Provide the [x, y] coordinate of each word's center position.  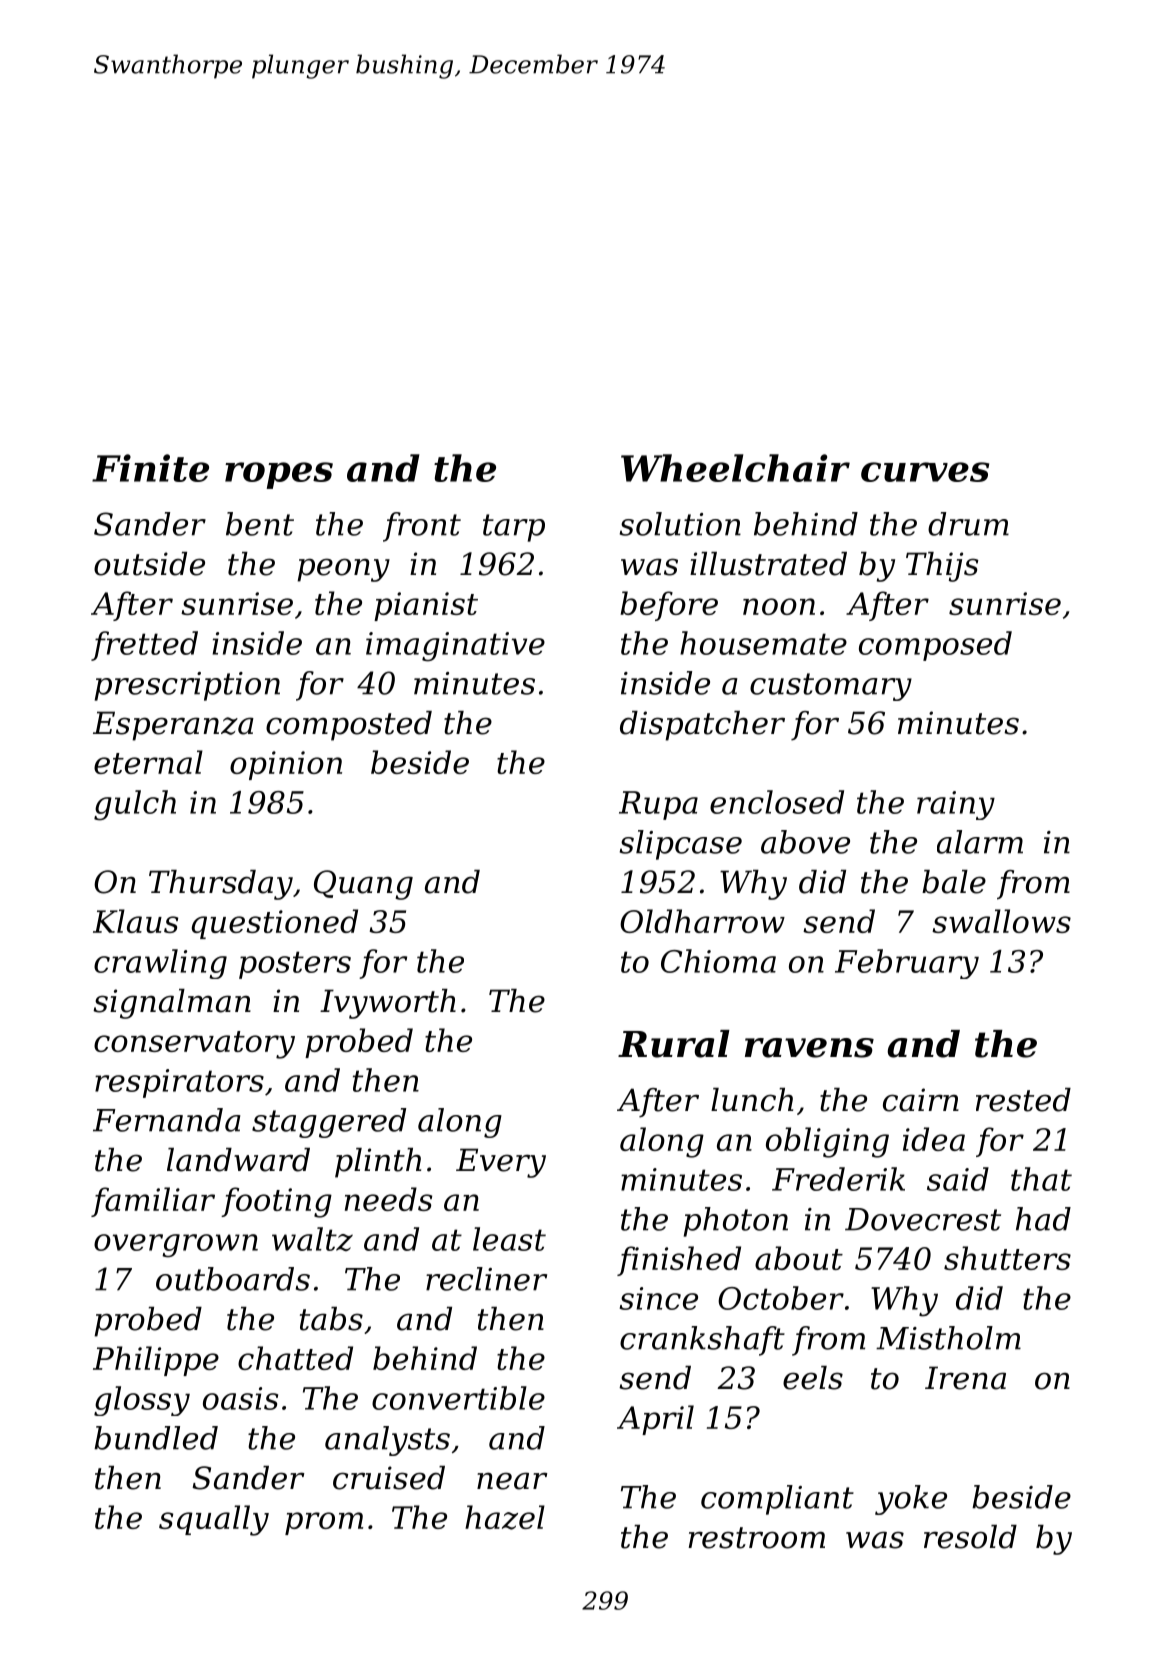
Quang [363, 885]
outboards [233, 1279]
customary [831, 687]
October [781, 1298]
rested [1023, 1100]
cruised [389, 1478]
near [512, 1481]
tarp [514, 528]
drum [968, 524]
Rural [674, 1044]
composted [349, 726]
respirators [179, 1083]
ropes [279, 475]
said [958, 1179]
